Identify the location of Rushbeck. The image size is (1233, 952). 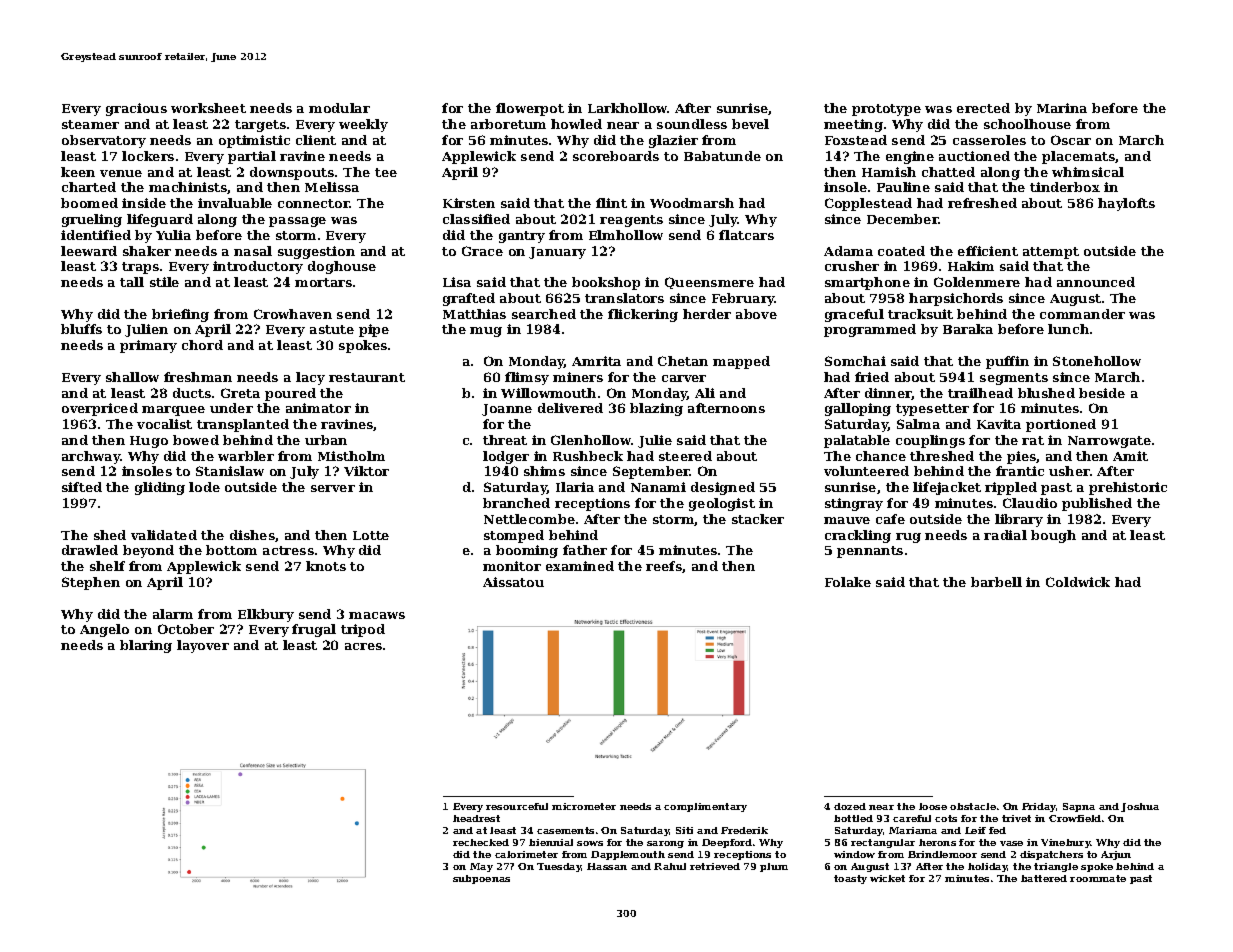
(588, 456).
